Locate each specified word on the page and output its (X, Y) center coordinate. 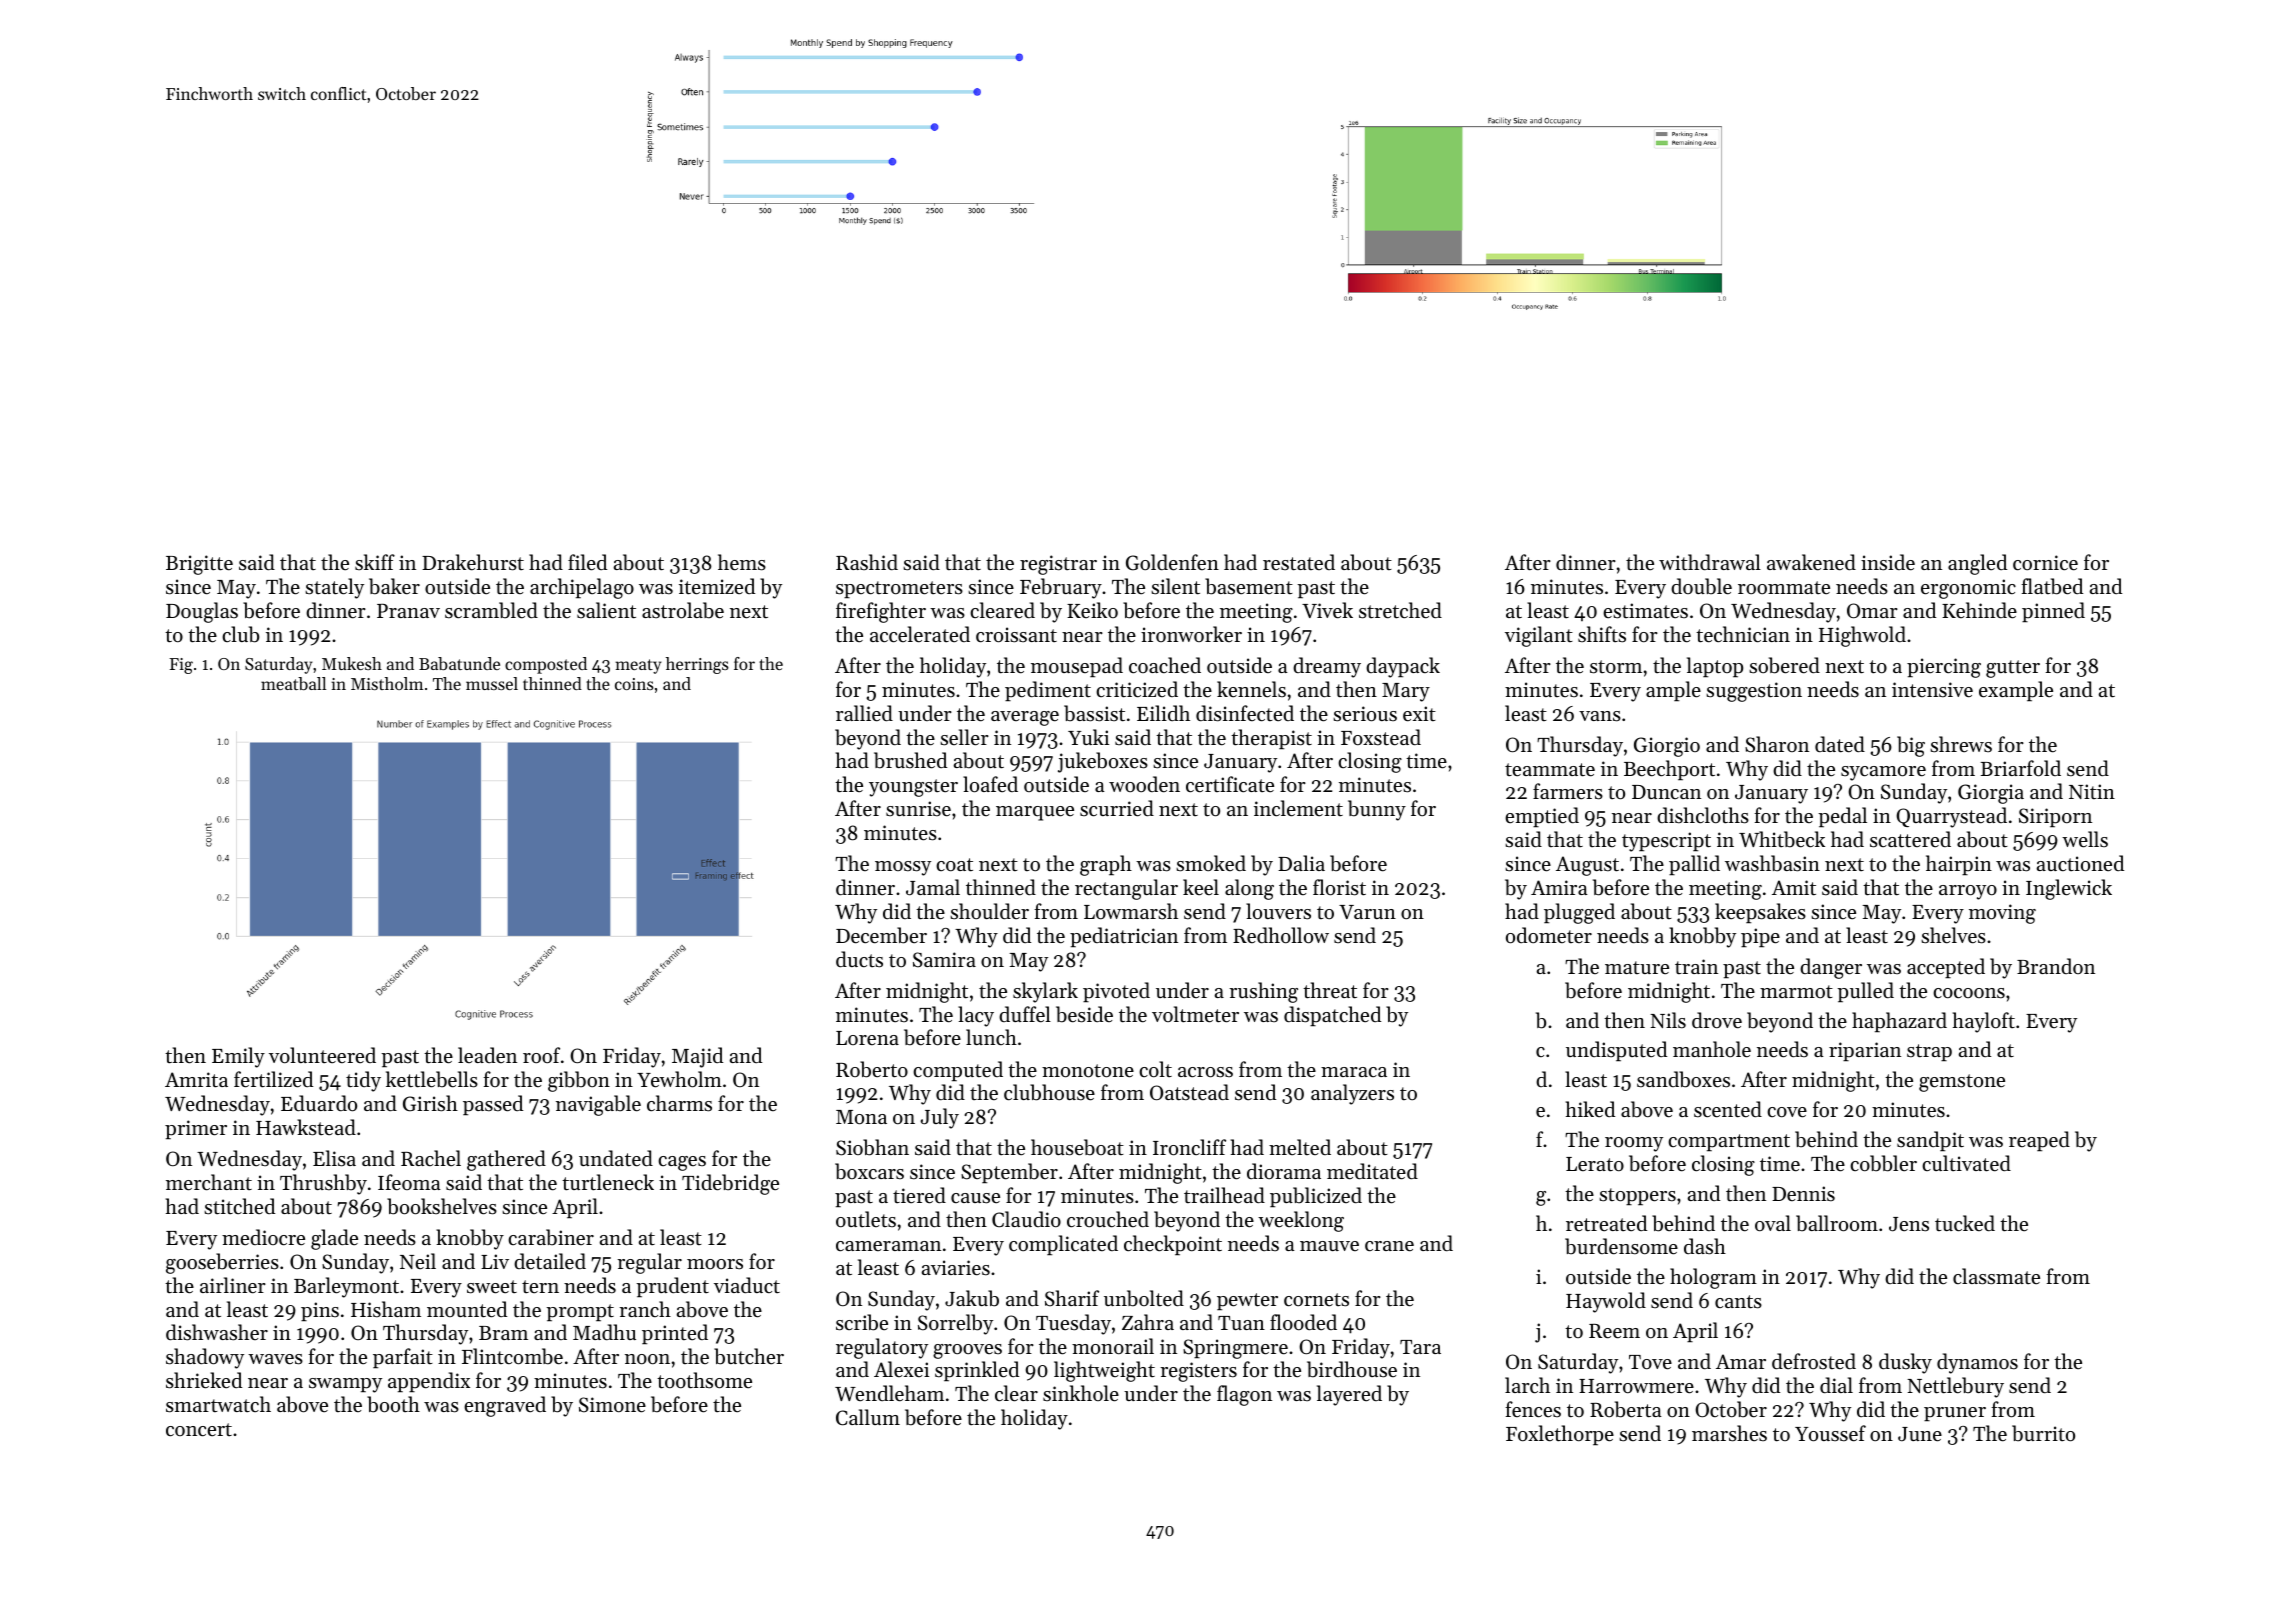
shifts (1602, 634)
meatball (293, 683)
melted (1300, 1147)
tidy (363, 1081)
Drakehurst (473, 562)
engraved (505, 1406)
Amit (1794, 888)
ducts (859, 959)
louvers (1278, 911)
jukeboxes (1103, 762)
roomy (1634, 1144)
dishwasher (217, 1332)
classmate (1996, 1276)
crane (1389, 1246)
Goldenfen (1172, 562)
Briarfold (2020, 768)
